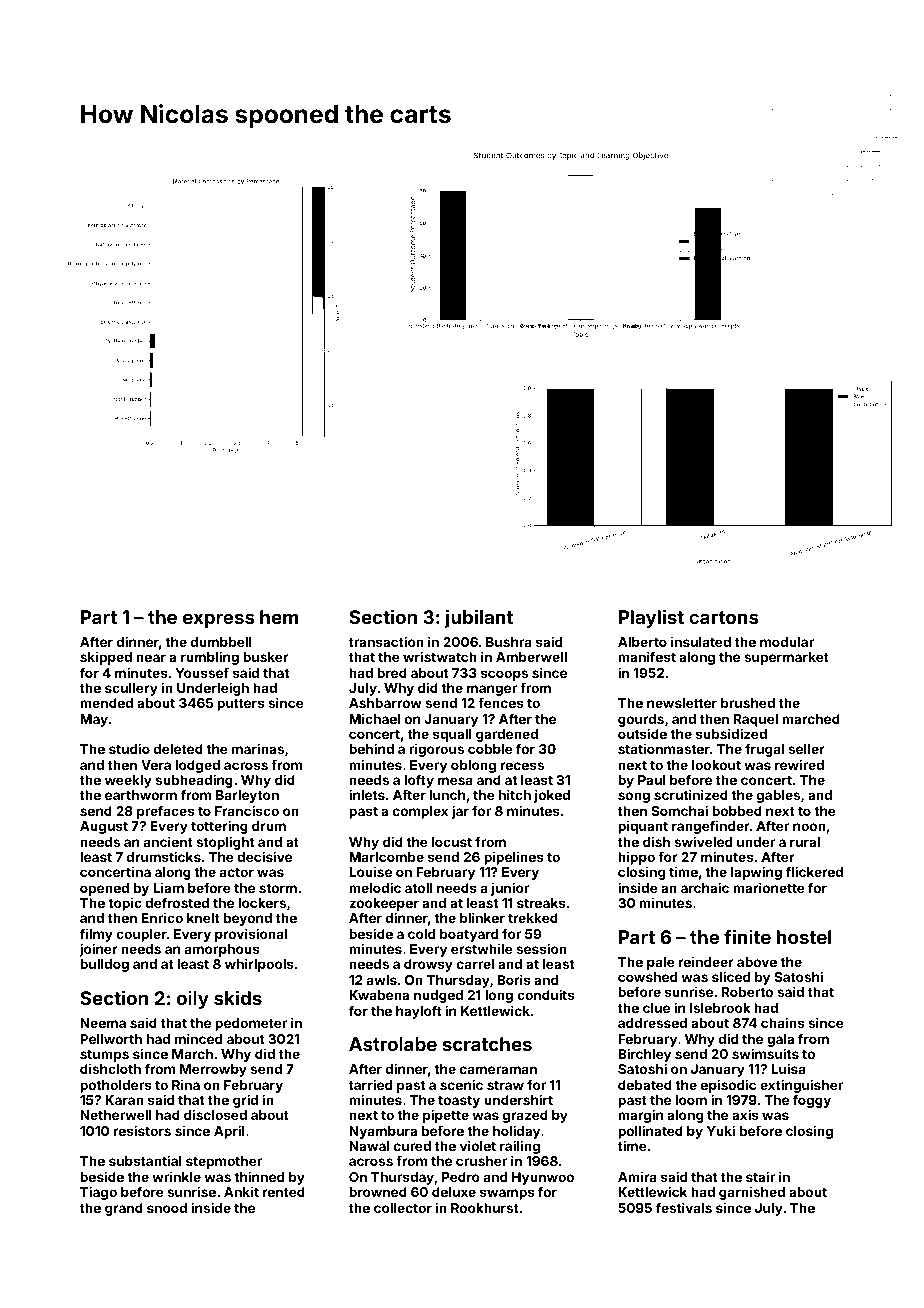  What do you see at coordinates (379, 995) in the screenshot?
I see `Kwabena` at bounding box center [379, 995].
